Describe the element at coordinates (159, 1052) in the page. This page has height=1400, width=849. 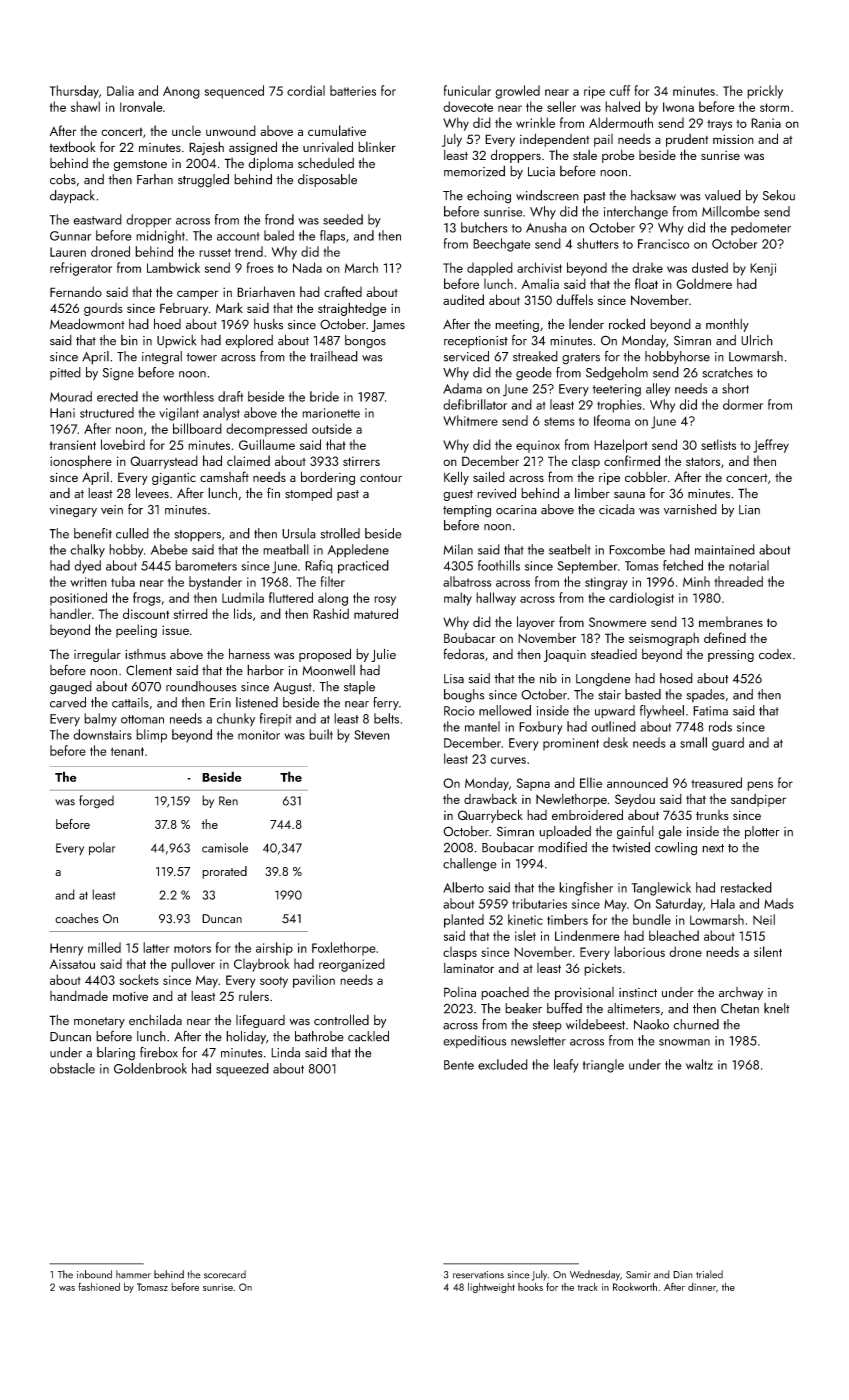
I see `firebox` at that location.
